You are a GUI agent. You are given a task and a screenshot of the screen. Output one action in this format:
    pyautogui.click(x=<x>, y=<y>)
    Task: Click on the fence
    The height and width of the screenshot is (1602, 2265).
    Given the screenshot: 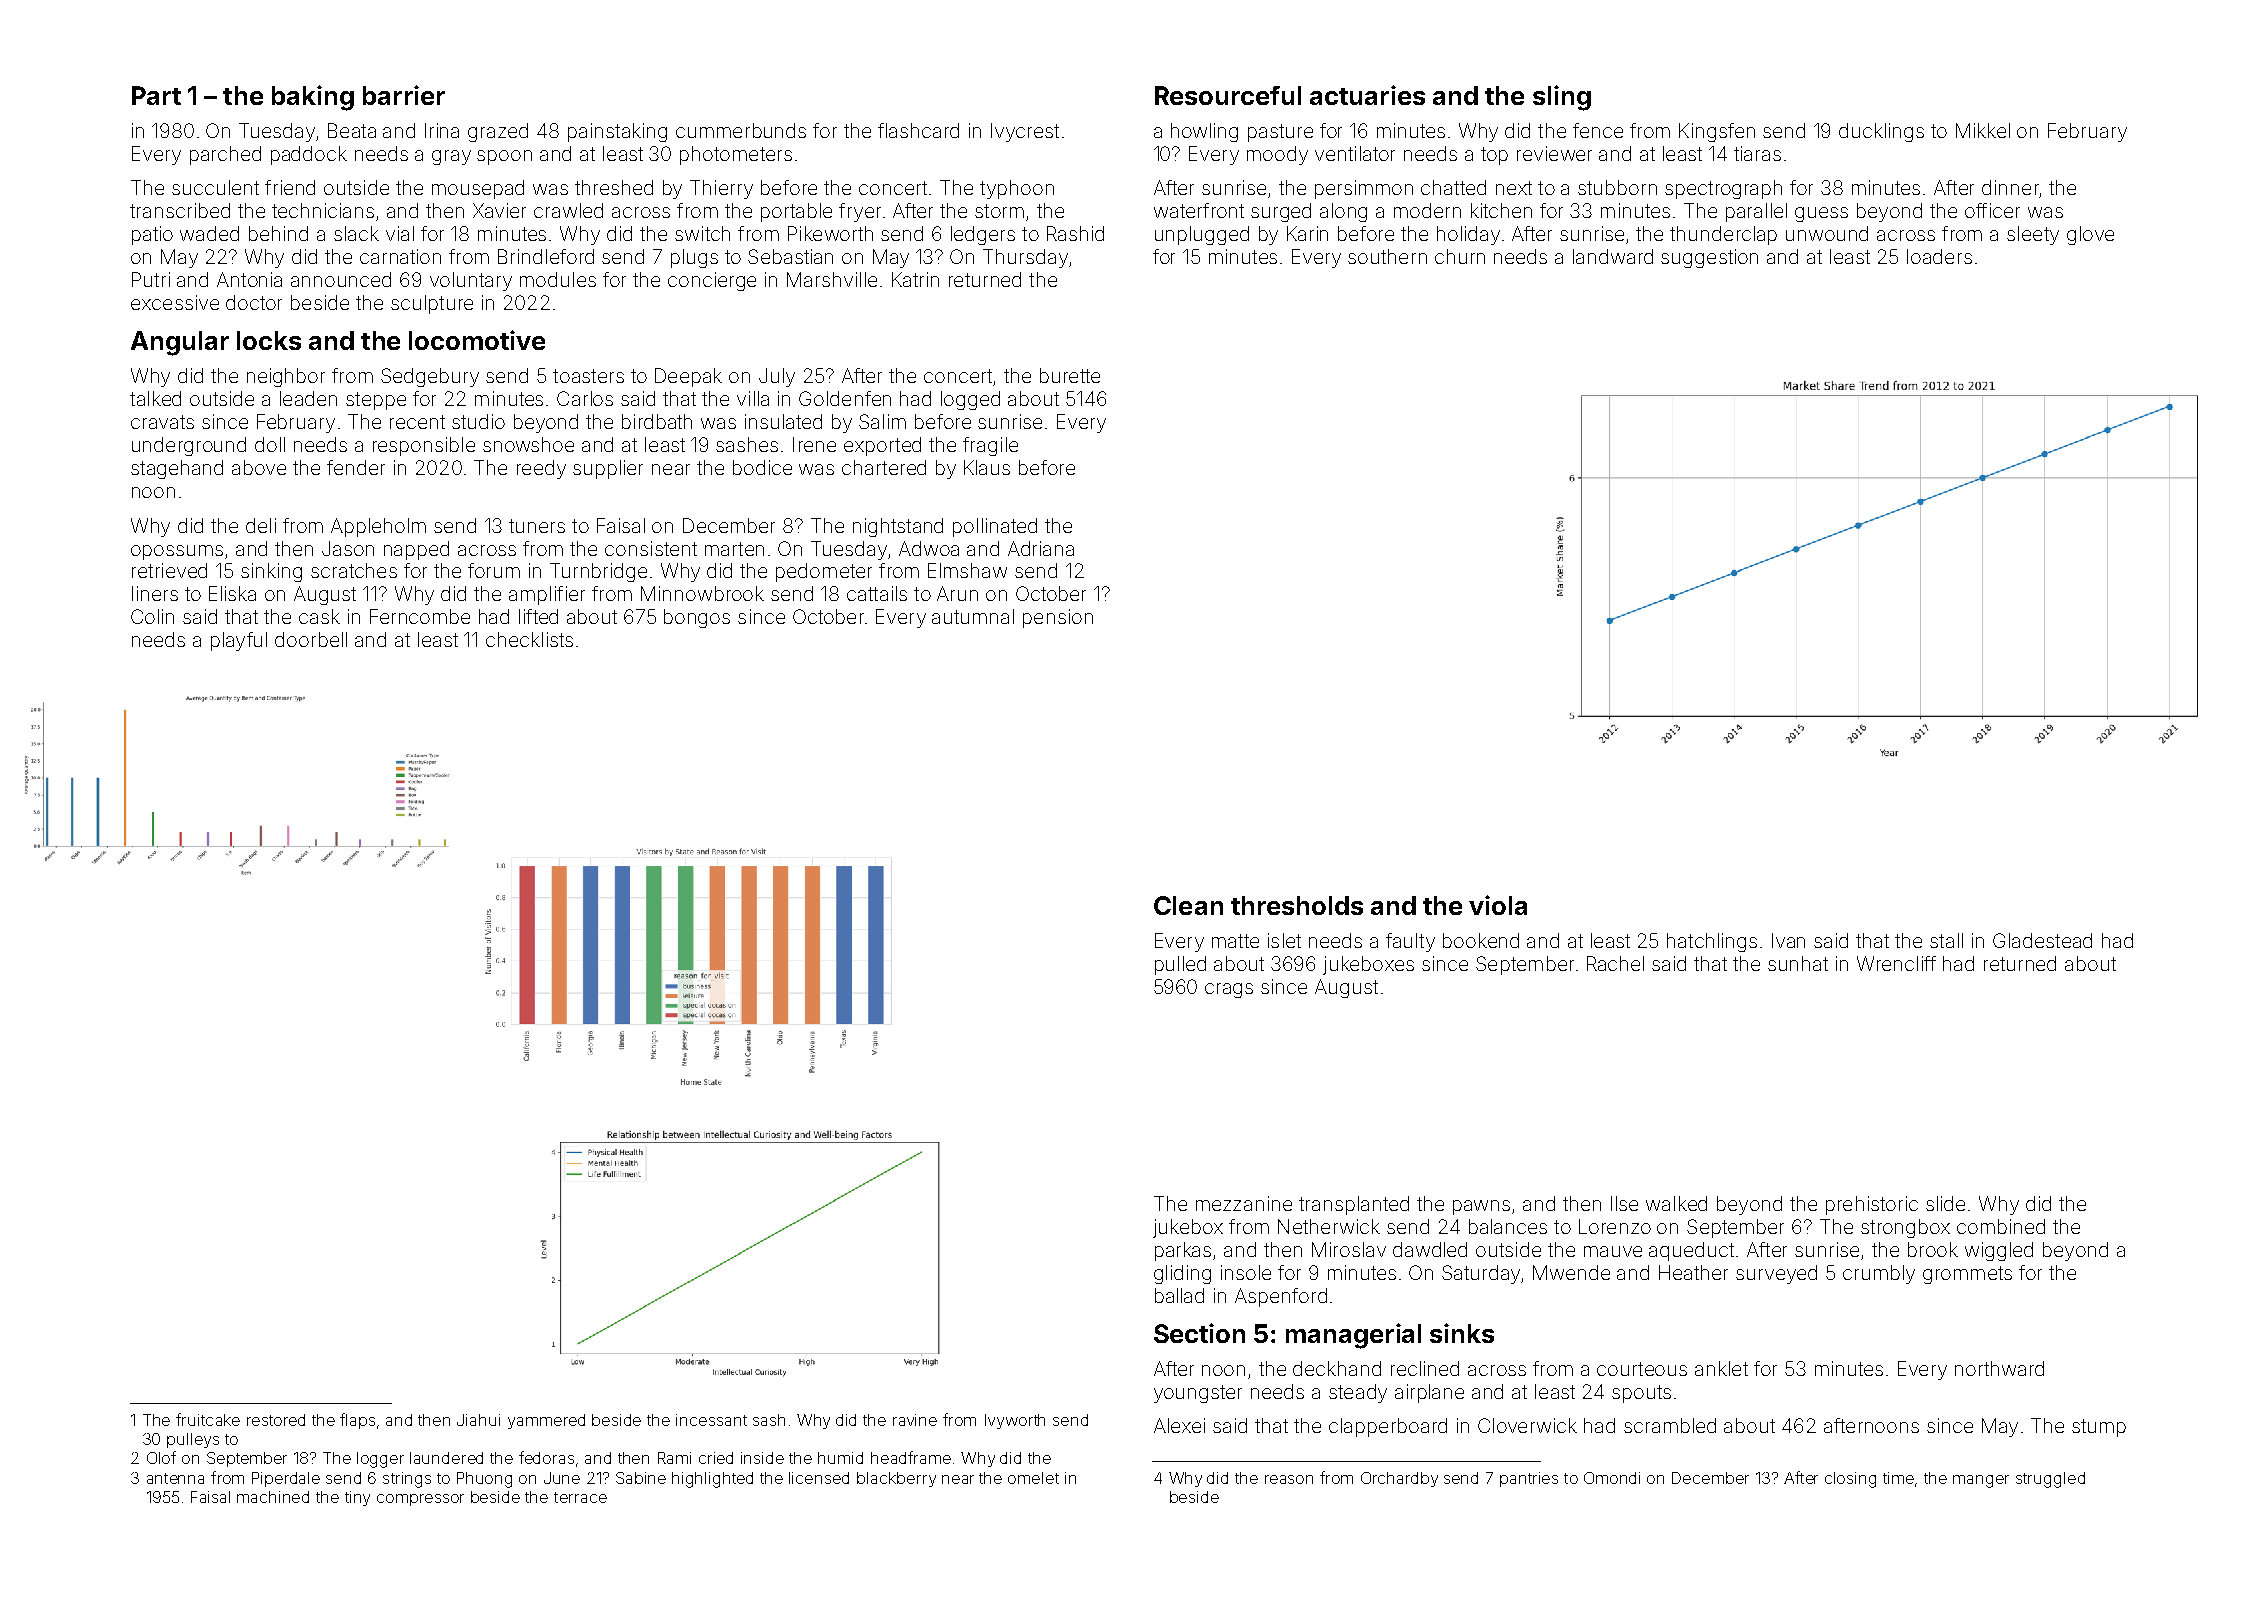 What is the action you would take?
    pyautogui.click(x=1598, y=130)
